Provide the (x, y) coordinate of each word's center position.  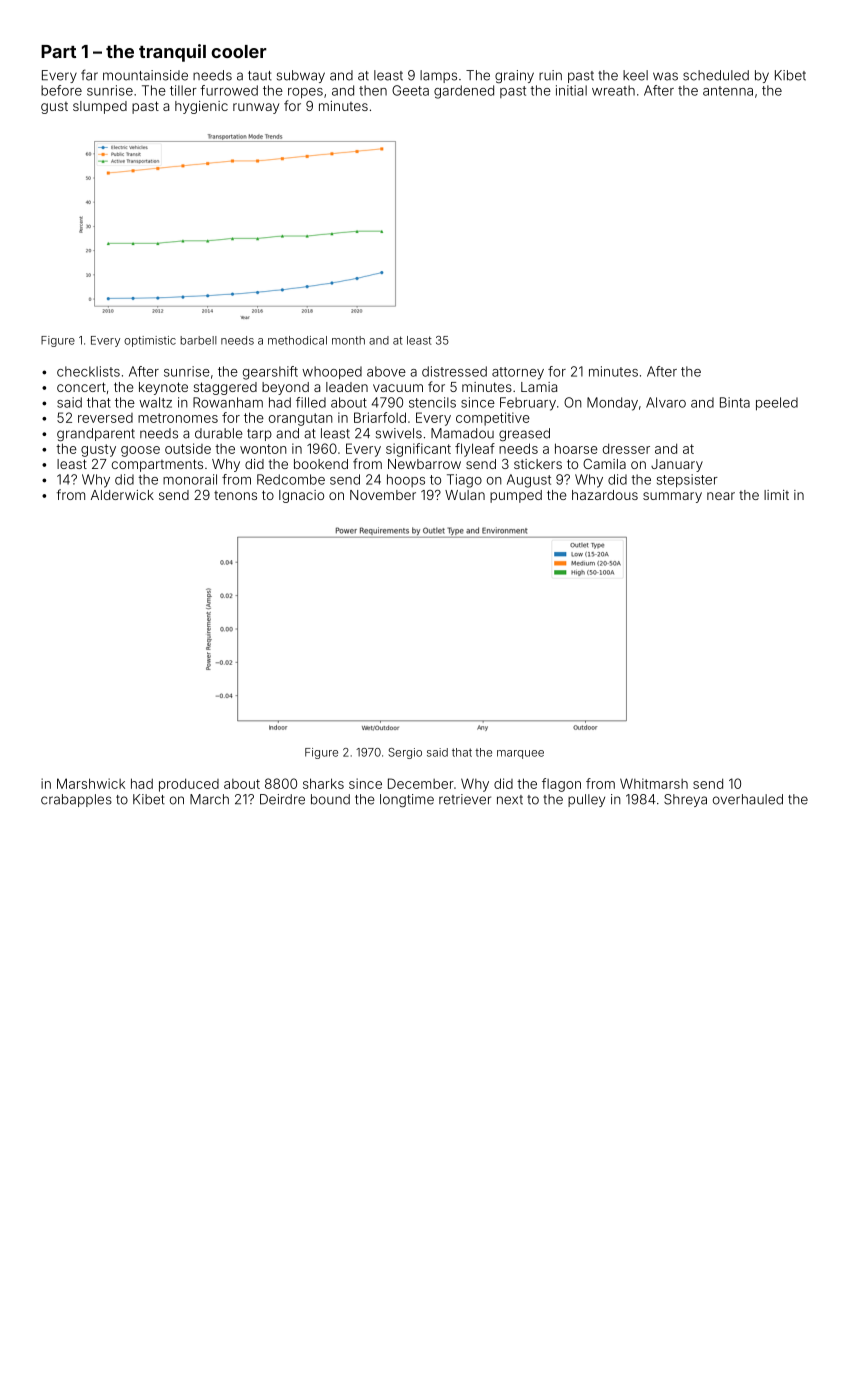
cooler (239, 51)
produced (189, 785)
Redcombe (291, 479)
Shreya (685, 800)
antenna (728, 91)
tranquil (172, 53)
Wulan (465, 495)
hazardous (605, 495)
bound (330, 799)
